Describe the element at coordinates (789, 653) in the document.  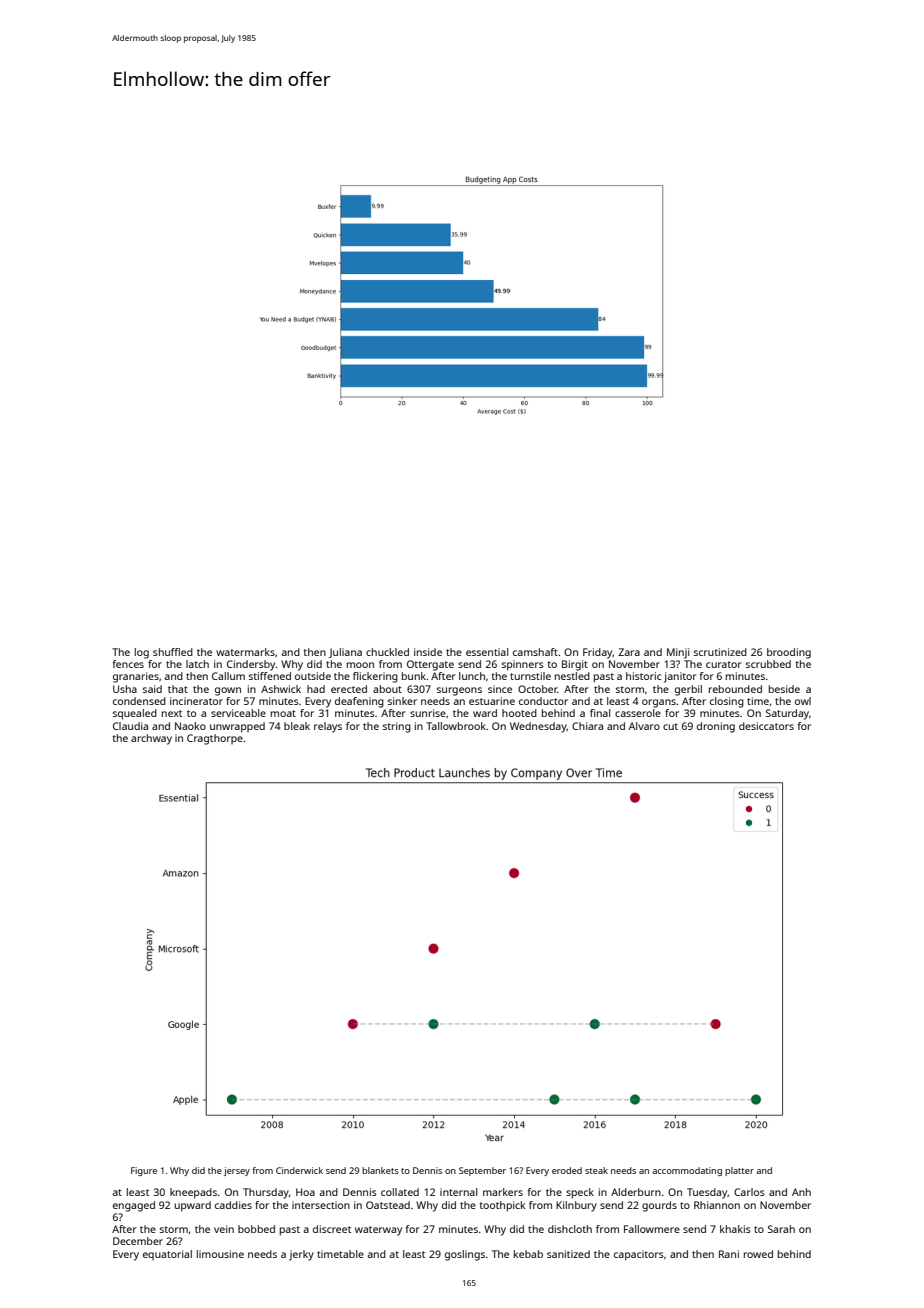
I see `brooding` at that location.
